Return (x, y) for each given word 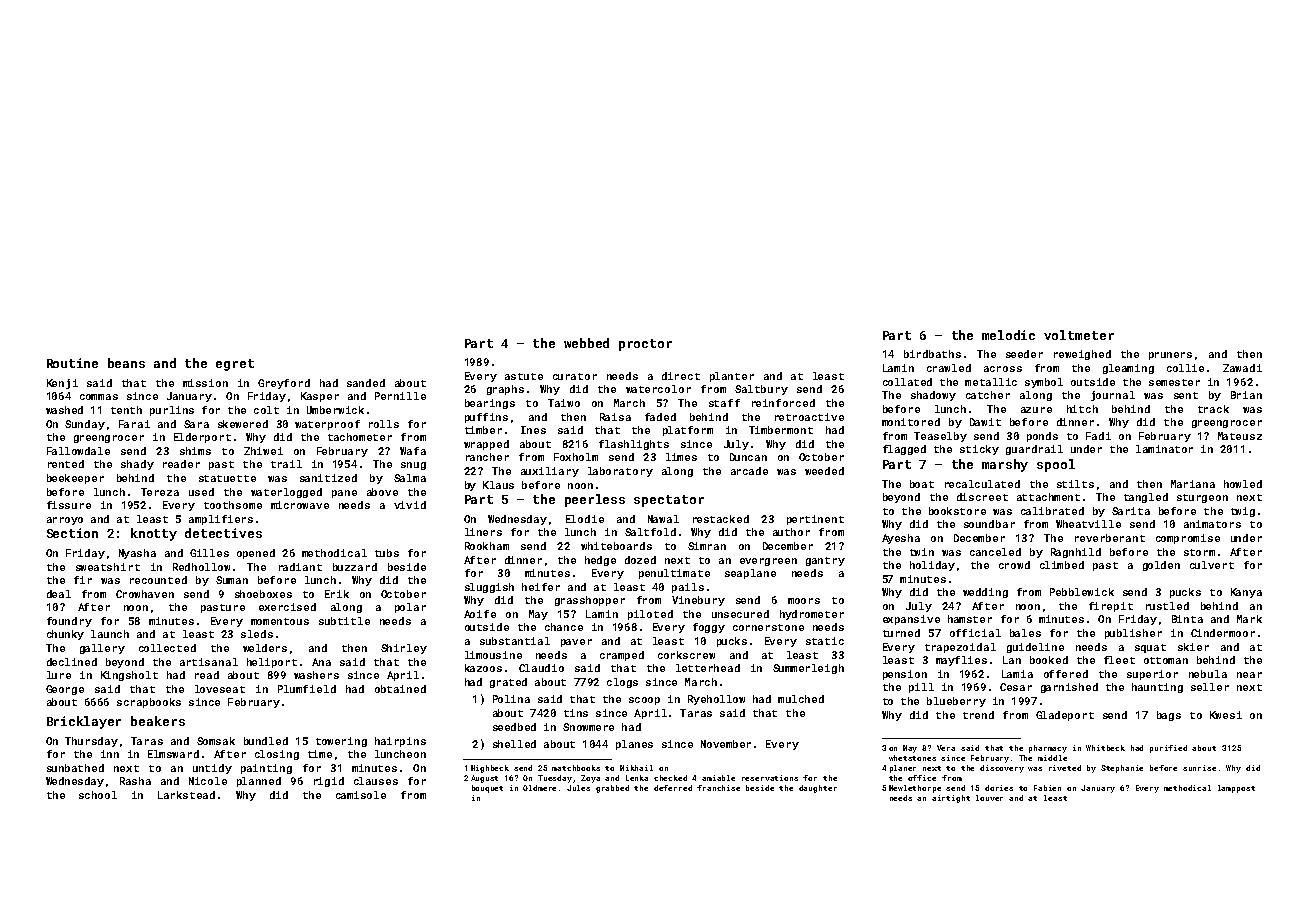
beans (126, 363)
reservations (770, 778)
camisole (361, 795)
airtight (951, 799)
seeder (1024, 354)
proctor (645, 345)
